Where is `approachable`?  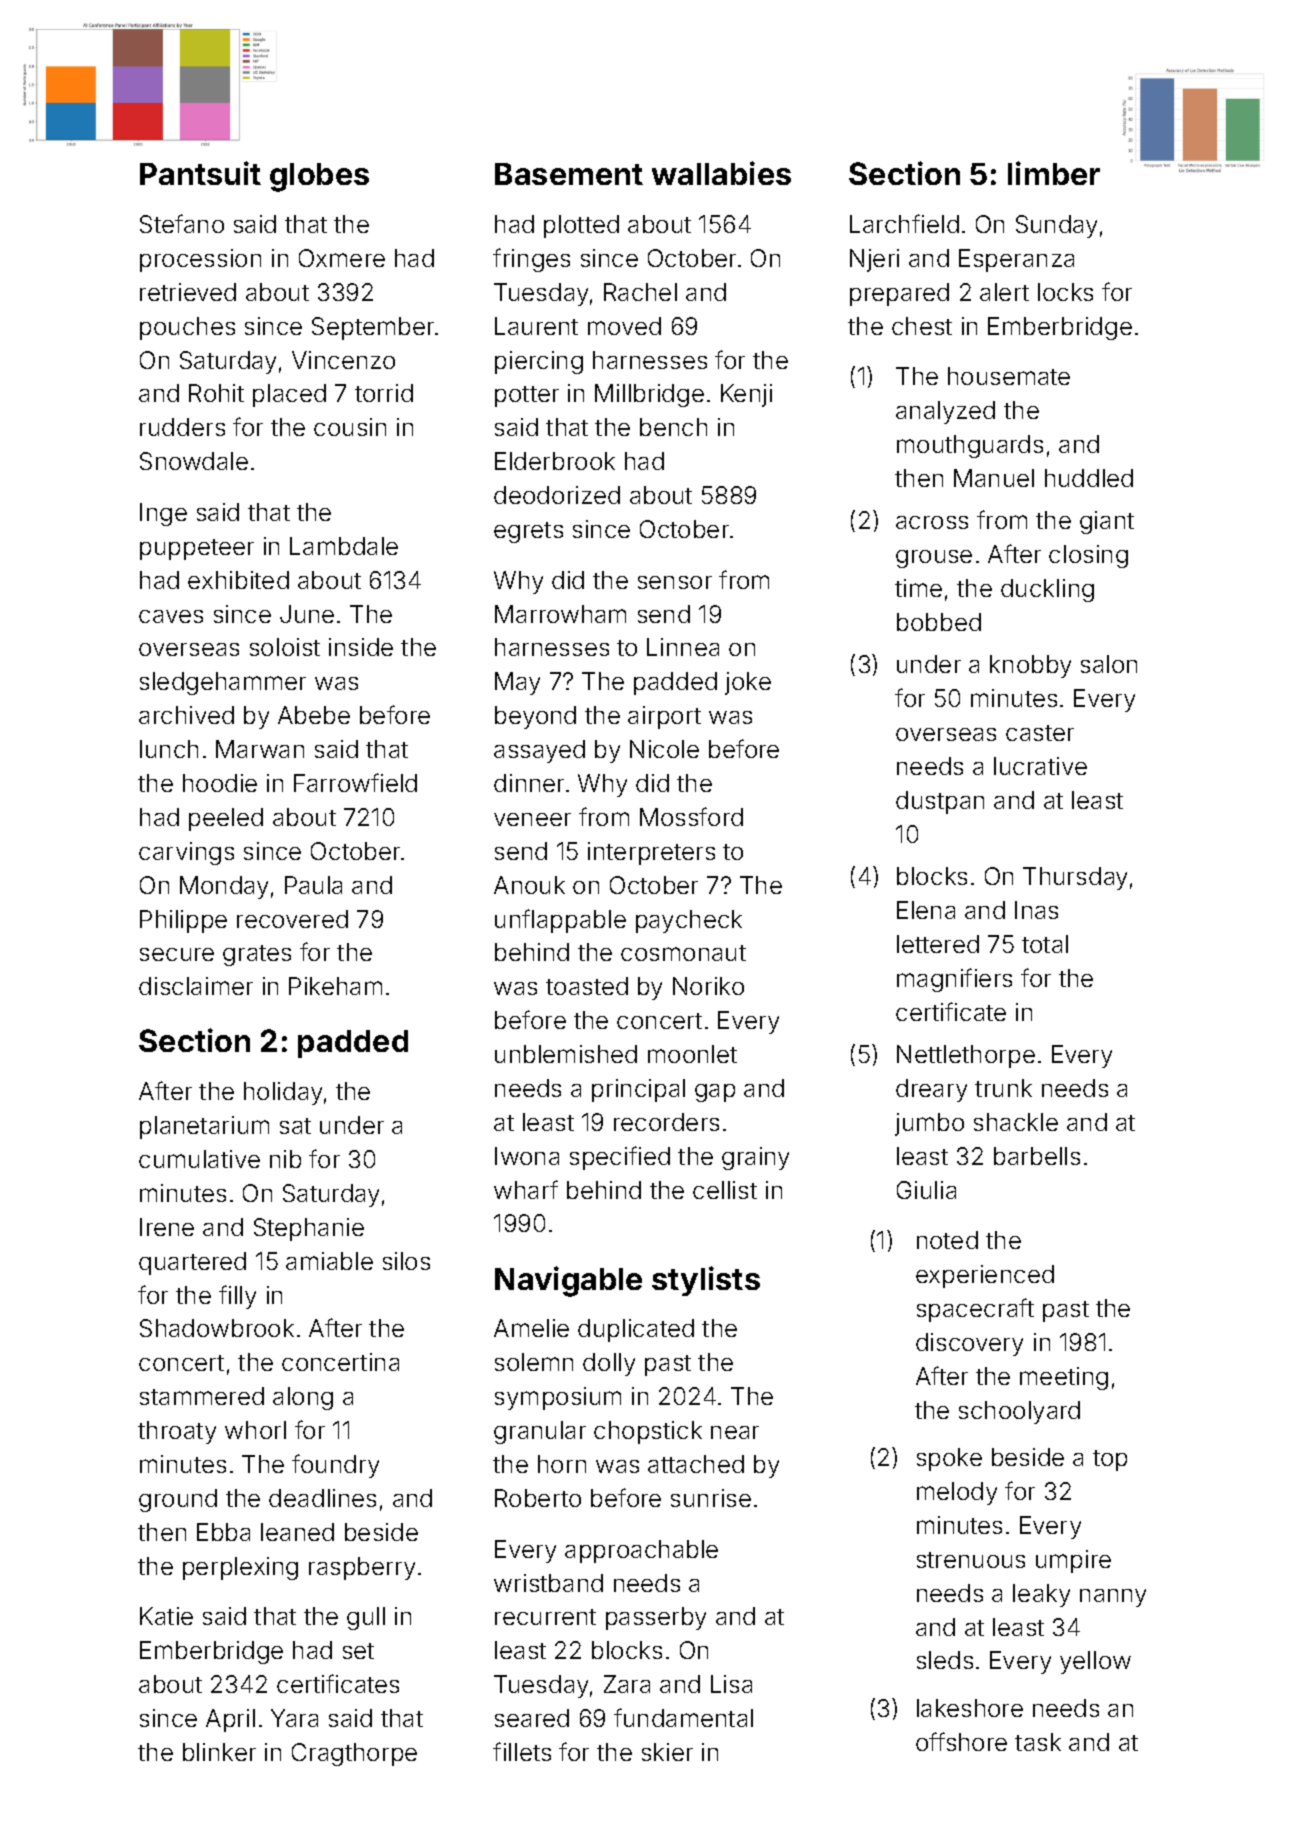 approachable is located at coordinates (641, 1551).
